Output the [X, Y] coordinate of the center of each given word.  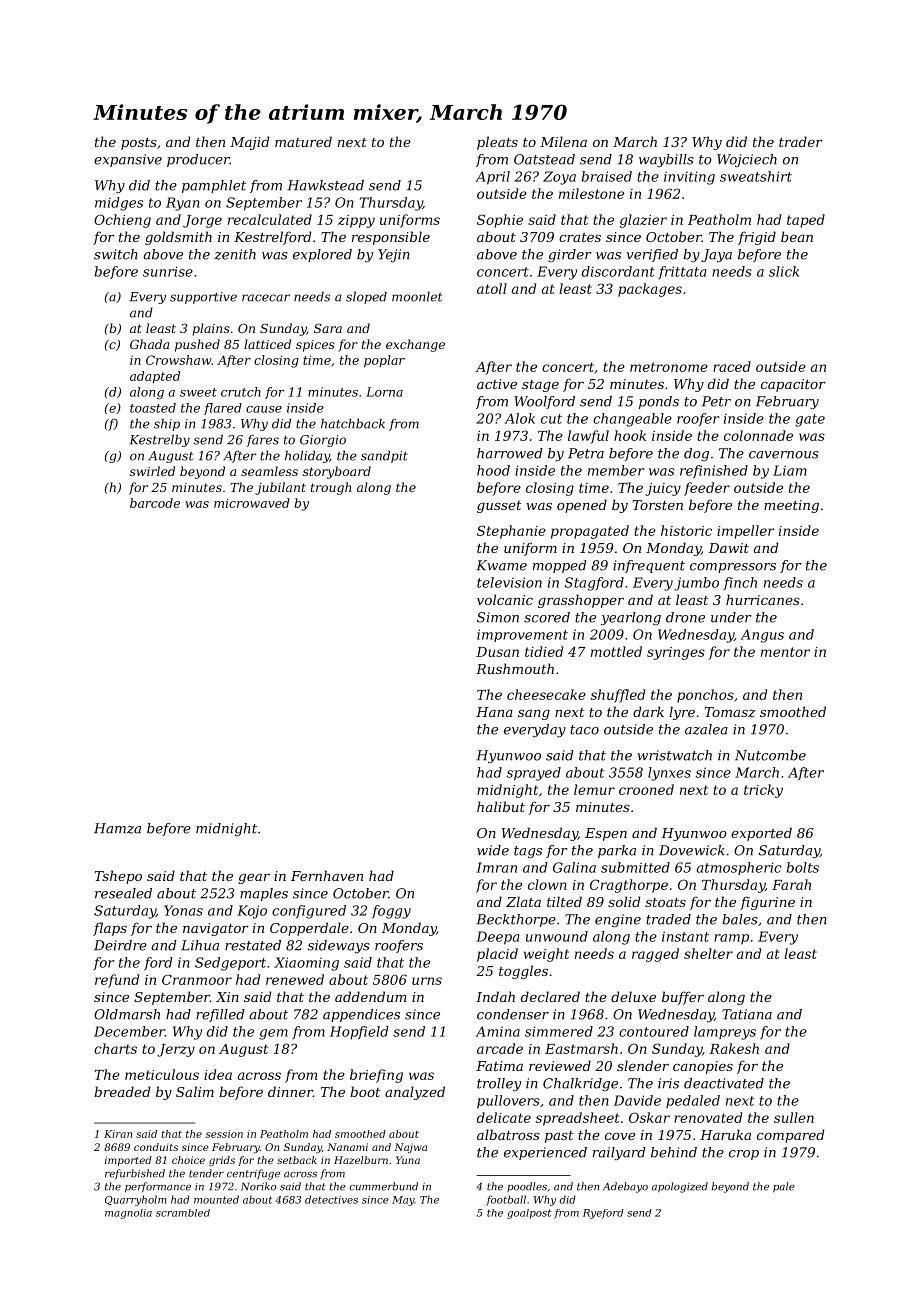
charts [115, 1048]
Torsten [658, 505]
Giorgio [323, 441]
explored [322, 255]
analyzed [415, 1093]
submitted [635, 867]
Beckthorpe [516, 920]
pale [784, 1187]
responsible [391, 238]
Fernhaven [327, 875]
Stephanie [511, 532]
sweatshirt [756, 176]
